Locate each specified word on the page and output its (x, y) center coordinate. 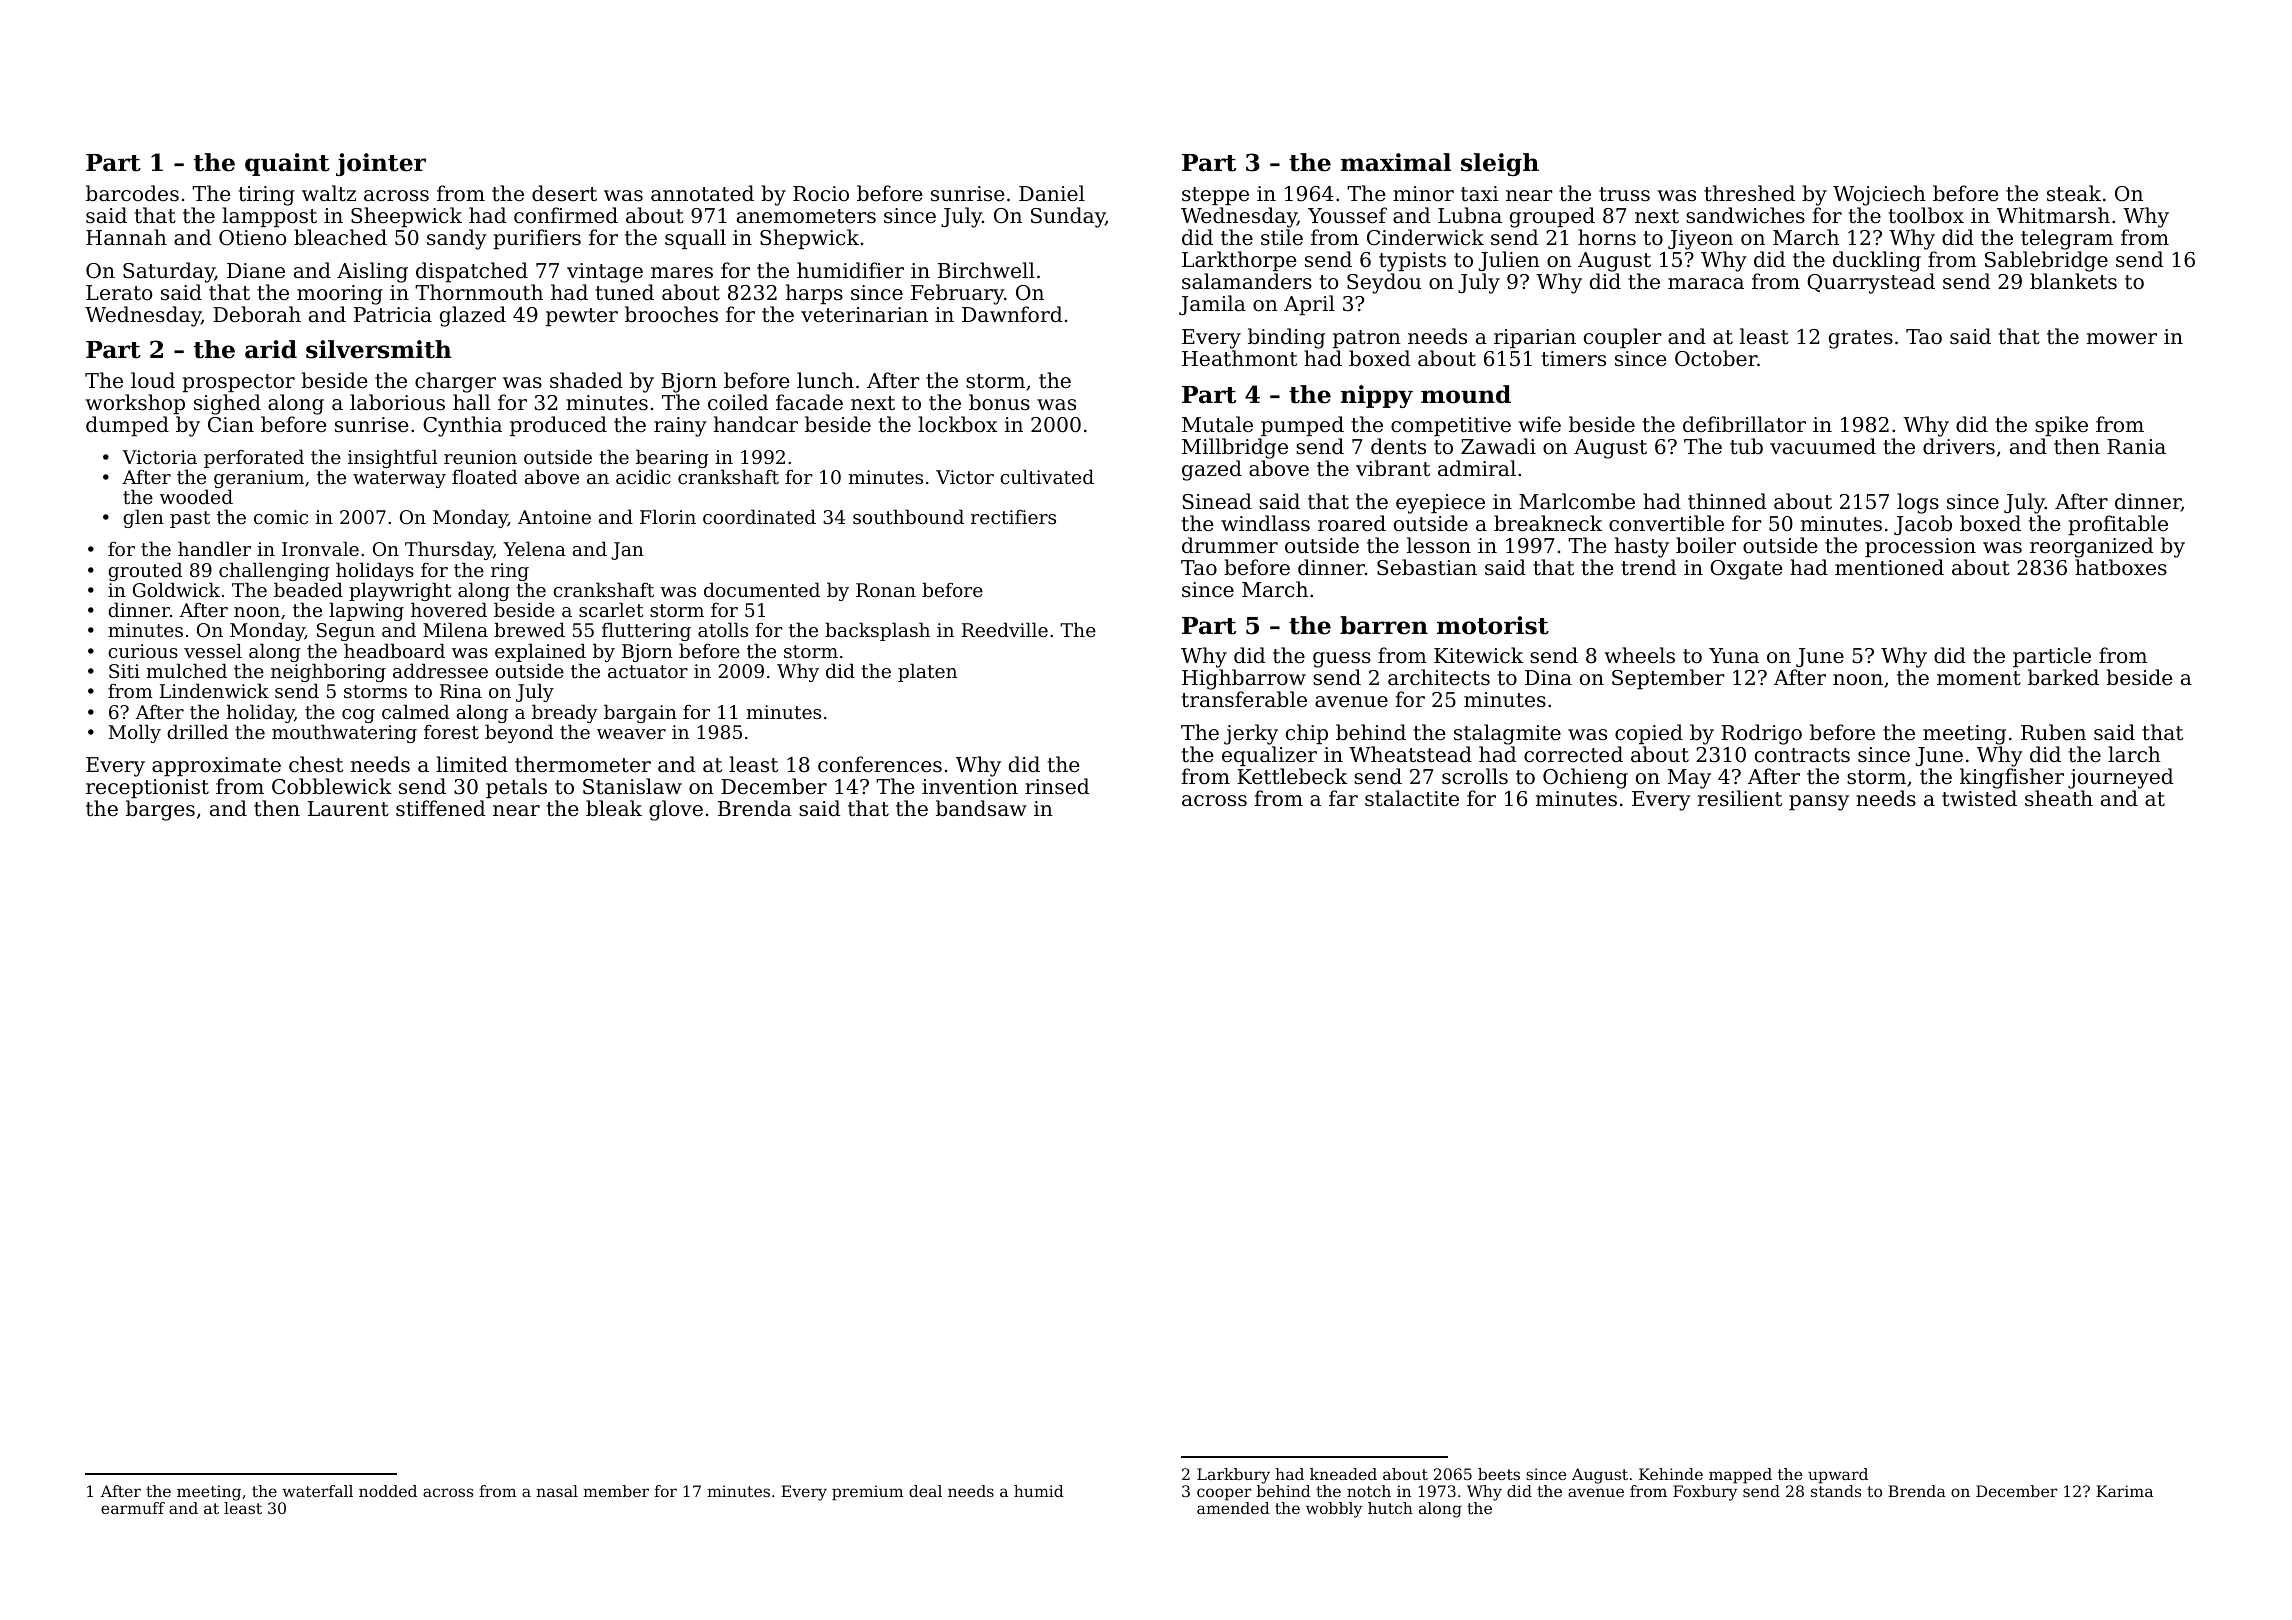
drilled (197, 731)
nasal (557, 1491)
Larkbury (1233, 1476)
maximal (1396, 162)
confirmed (566, 215)
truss (1624, 194)
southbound (908, 516)
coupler (1623, 338)
